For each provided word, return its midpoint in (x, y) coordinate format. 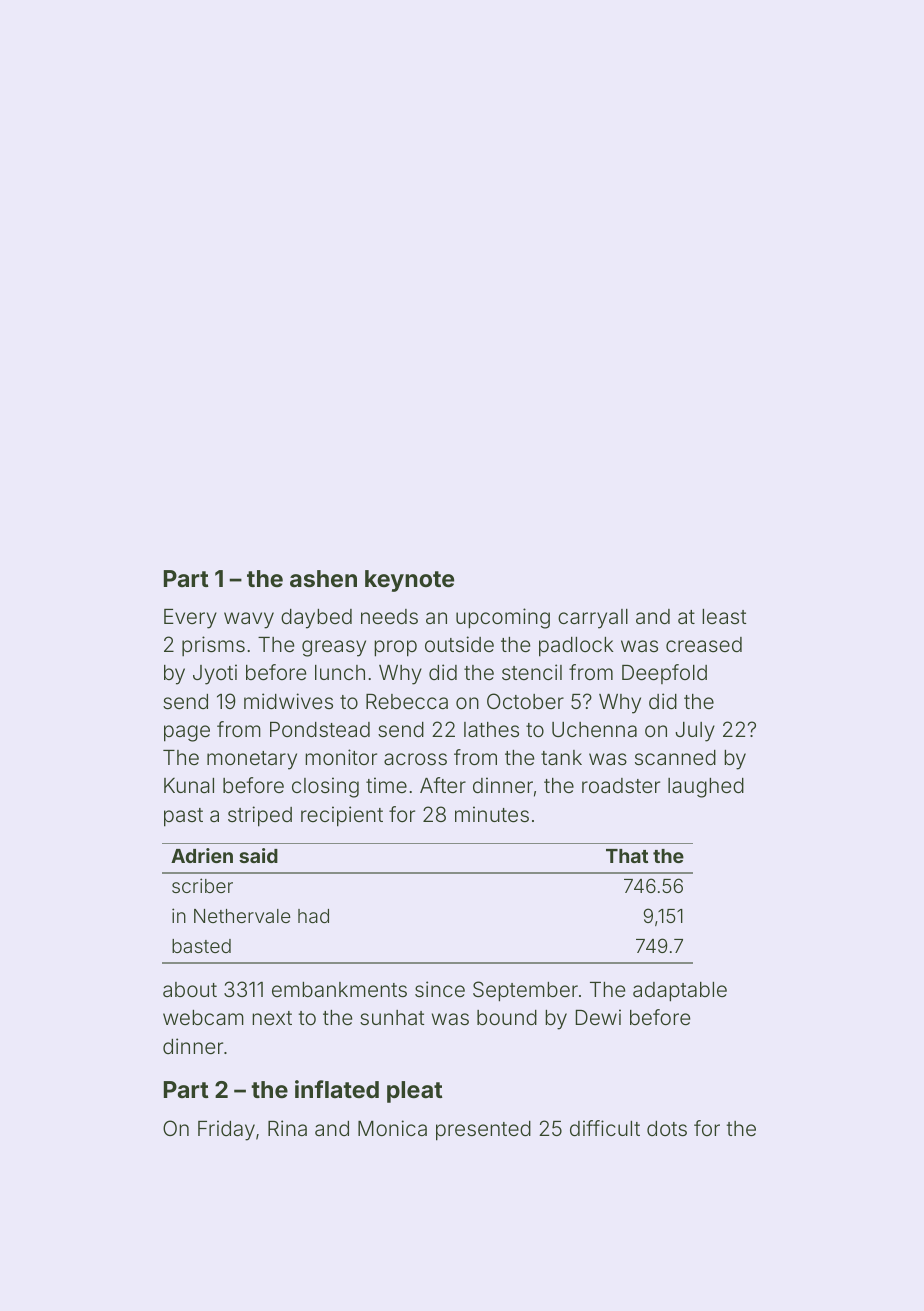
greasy (334, 648)
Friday (226, 1130)
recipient (342, 816)
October (525, 701)
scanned (675, 757)
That (627, 856)
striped (260, 816)
